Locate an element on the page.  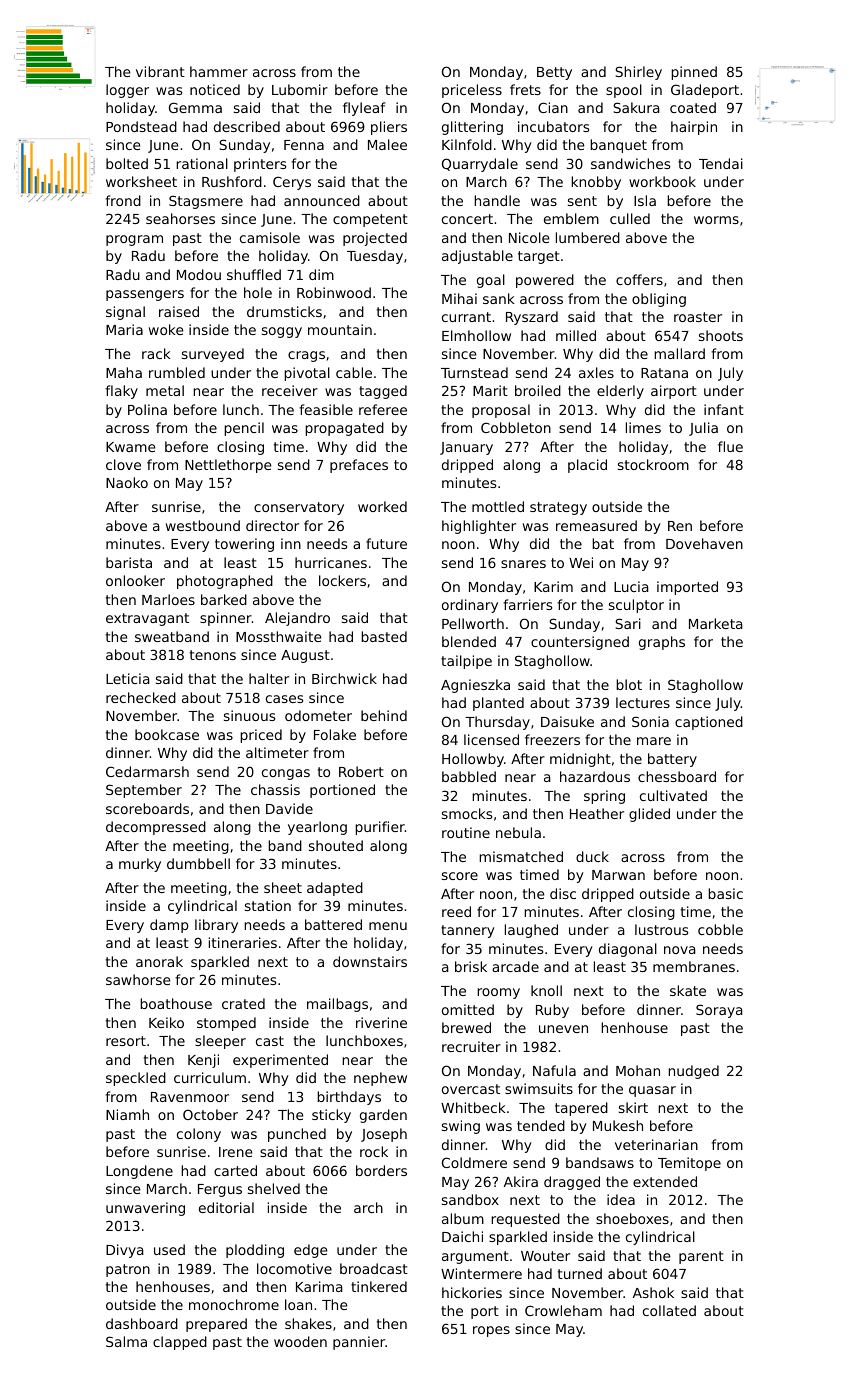
decompressed is located at coordinates (156, 828).
